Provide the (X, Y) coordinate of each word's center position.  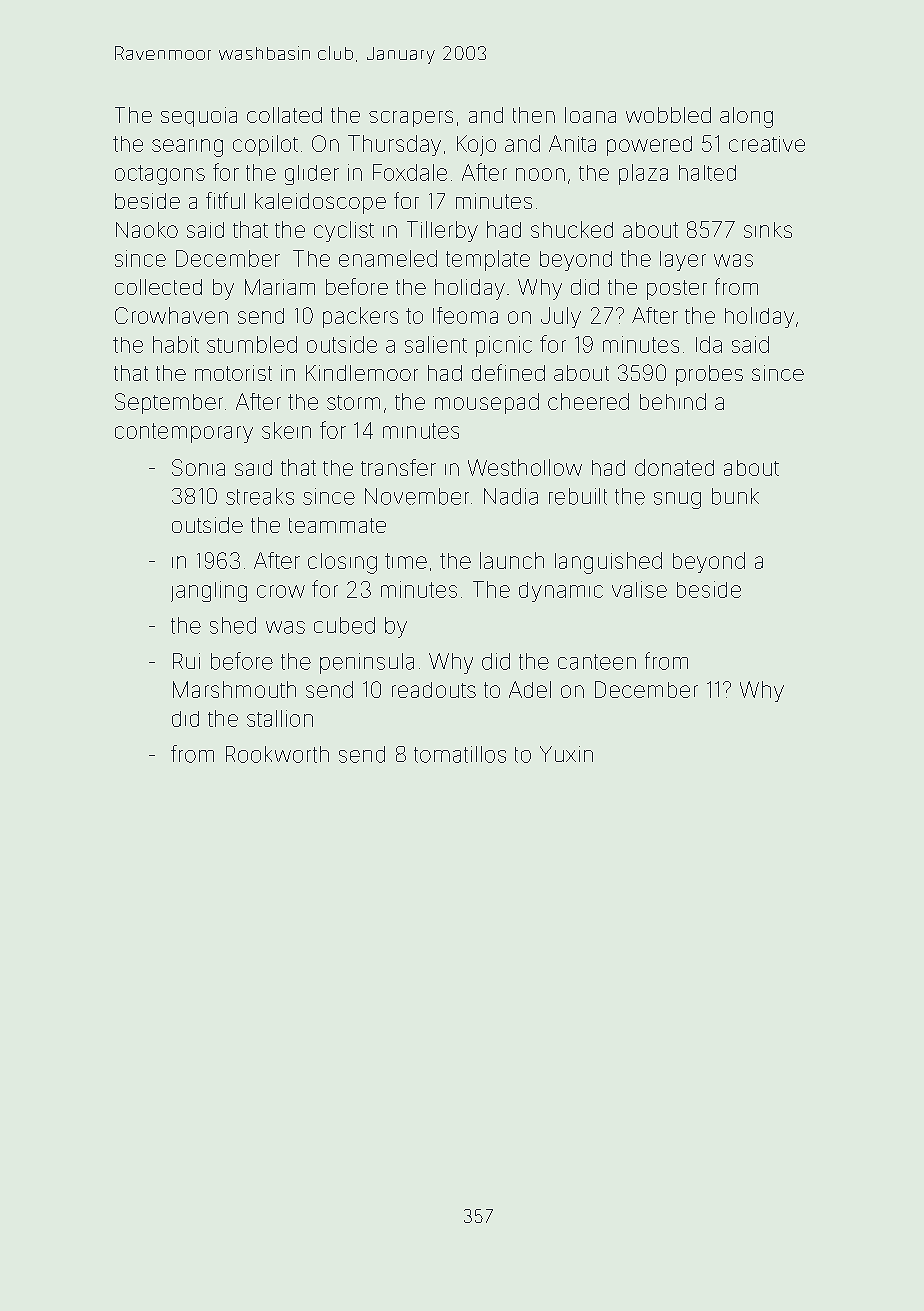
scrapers (411, 118)
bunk (735, 496)
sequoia (199, 117)
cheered (588, 401)
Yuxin (566, 754)
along (746, 117)
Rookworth (277, 754)
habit (176, 344)
